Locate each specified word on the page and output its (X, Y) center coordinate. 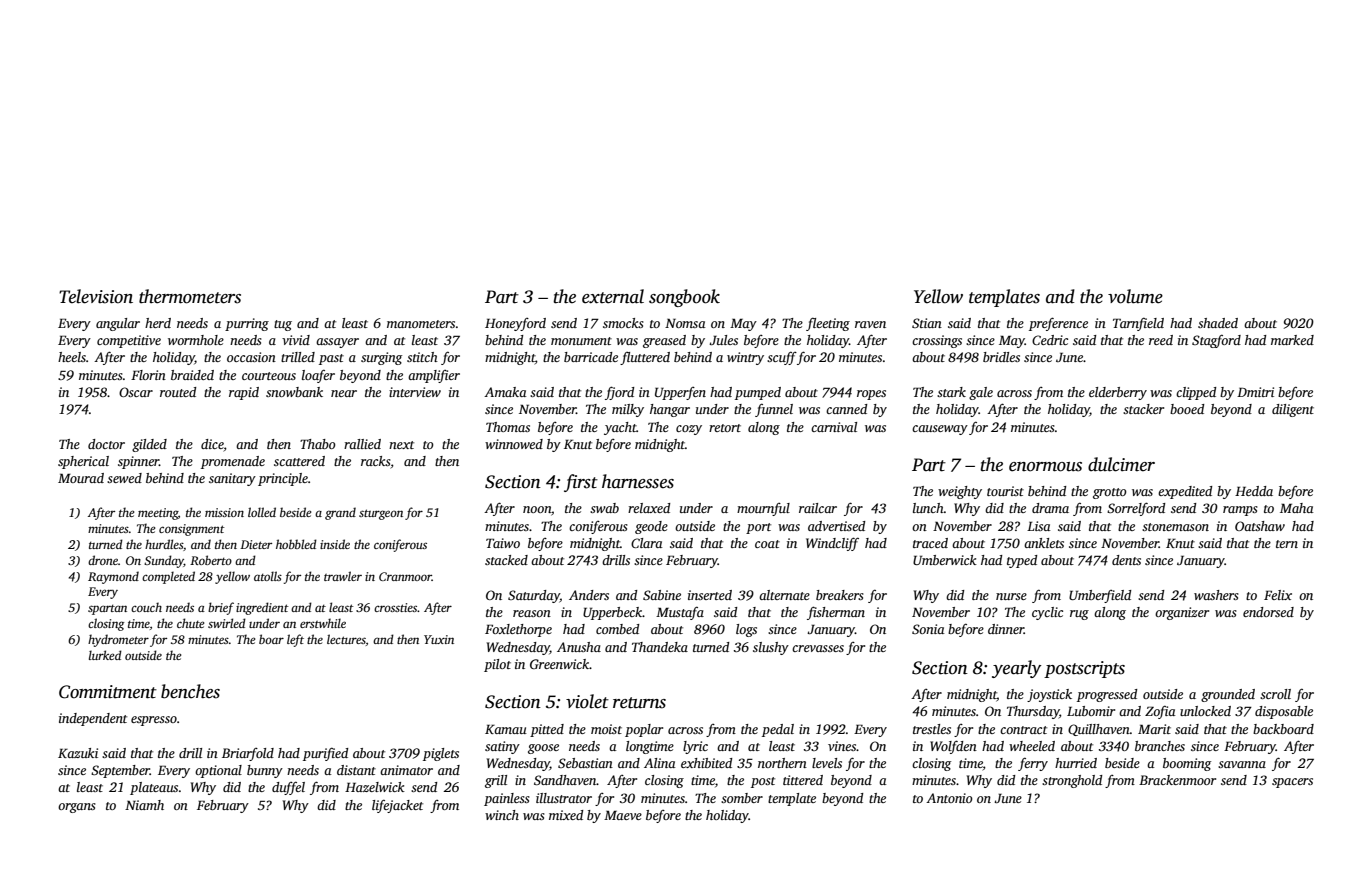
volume (1135, 296)
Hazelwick (375, 787)
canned (846, 409)
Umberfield (1100, 596)
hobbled (296, 544)
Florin (148, 375)
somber (742, 798)
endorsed (1268, 612)
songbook (684, 298)
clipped (1196, 393)
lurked (105, 655)
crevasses (818, 648)
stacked (506, 560)
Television (96, 296)
